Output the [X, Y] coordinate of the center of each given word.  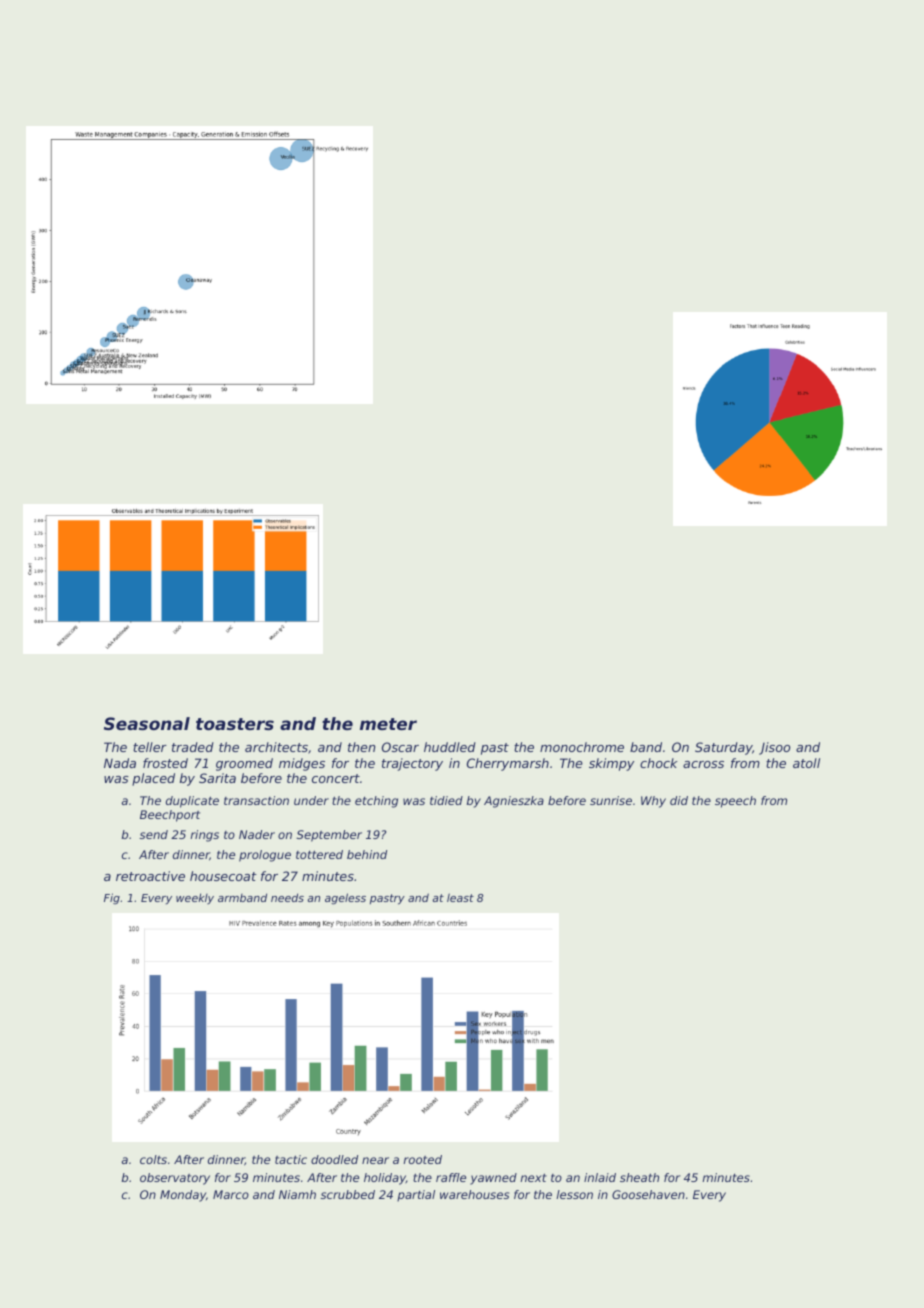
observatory [175, 1179]
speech [735, 802]
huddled [450, 747]
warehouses [474, 1194]
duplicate [192, 802]
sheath [639, 1177]
